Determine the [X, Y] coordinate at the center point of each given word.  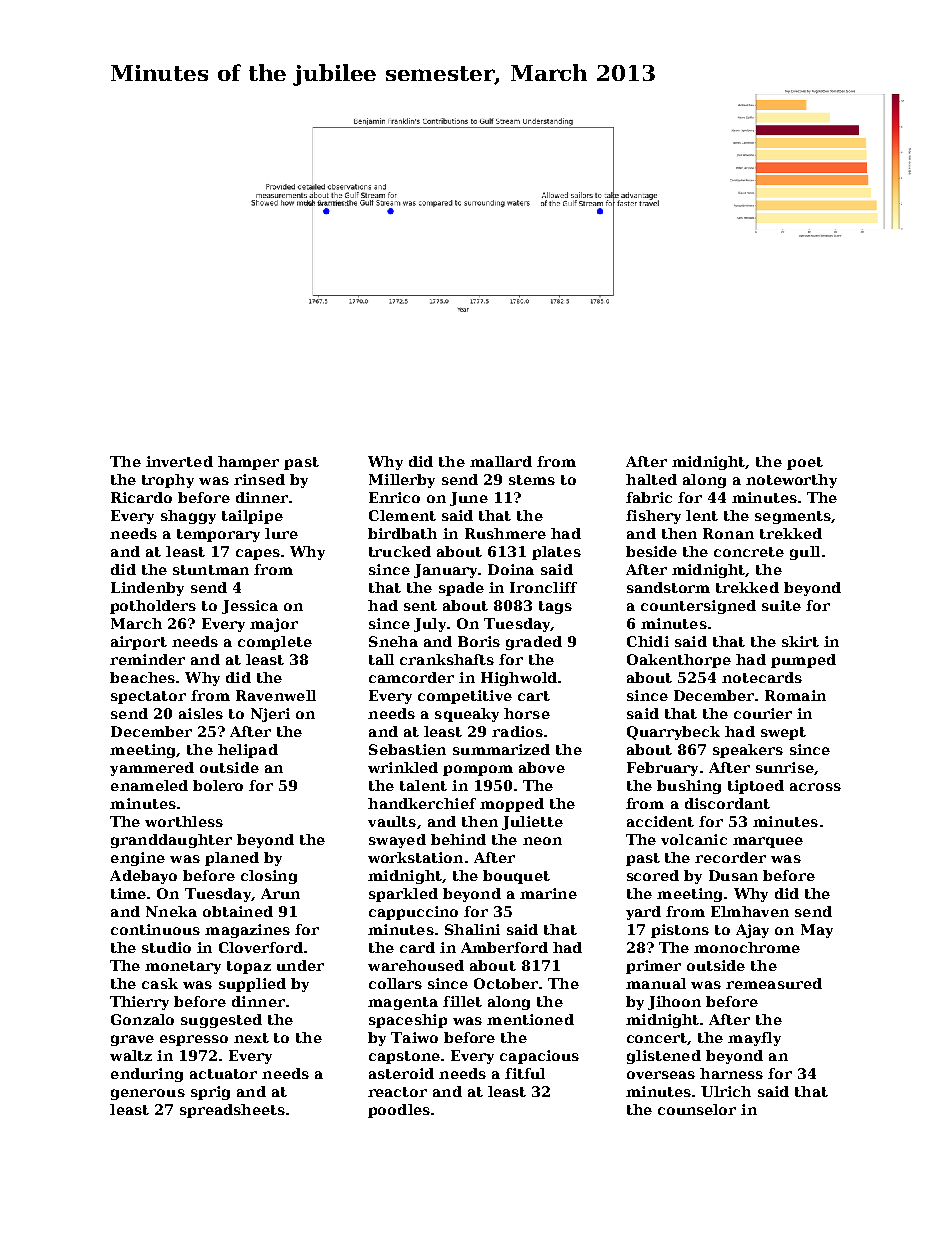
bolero [218, 785]
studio [166, 947]
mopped [512, 805]
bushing [689, 787]
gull [805, 553]
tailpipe [252, 517]
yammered [152, 769]
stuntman [211, 570]
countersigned [698, 607]
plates [556, 553]
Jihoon [674, 1003]
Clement [402, 515]
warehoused [416, 965]
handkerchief [422, 803]
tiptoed [756, 787]
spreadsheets [232, 1111]
